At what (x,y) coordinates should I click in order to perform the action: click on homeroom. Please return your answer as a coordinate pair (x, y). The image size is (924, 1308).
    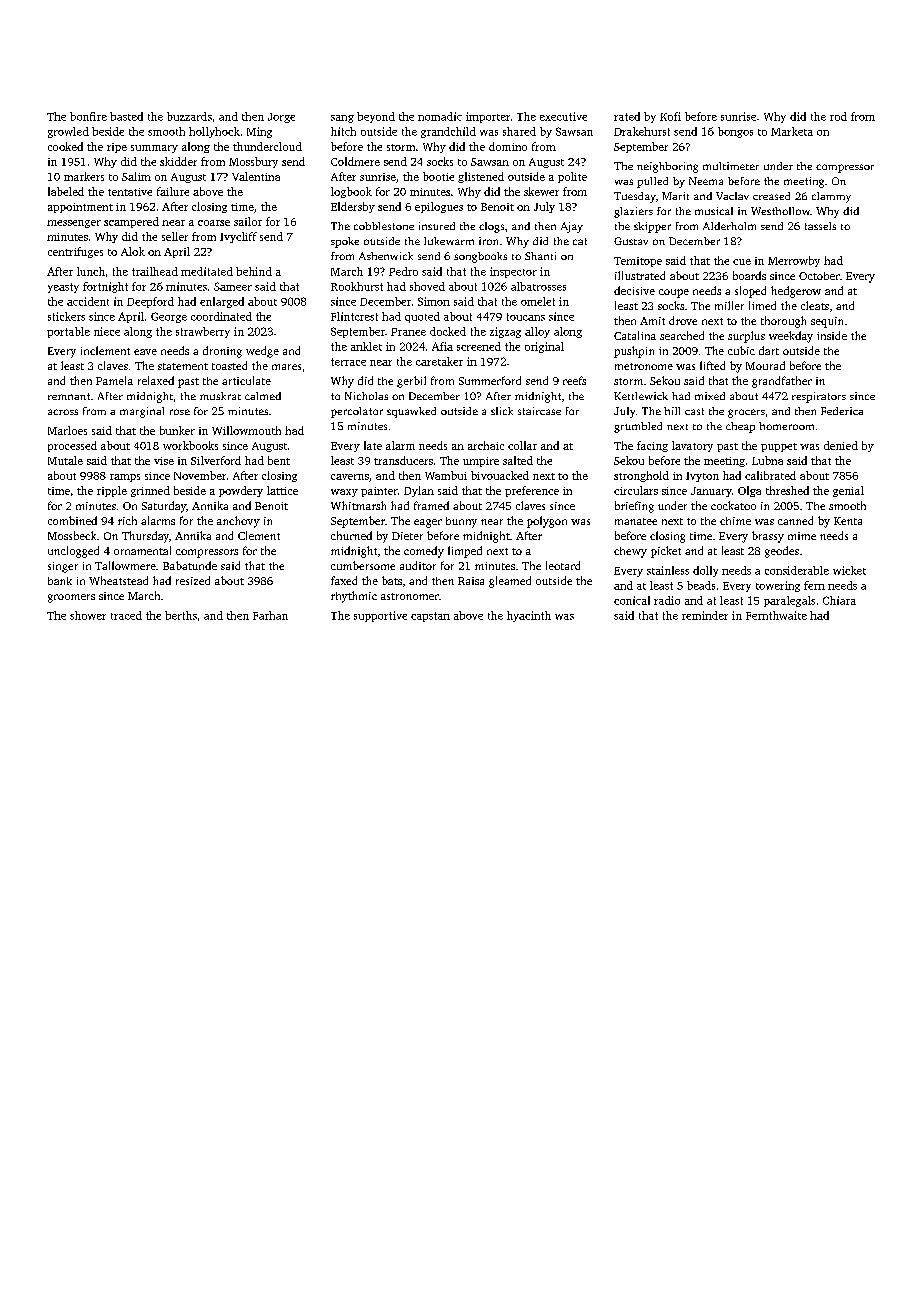
    Looking at the image, I should click on (786, 426).
